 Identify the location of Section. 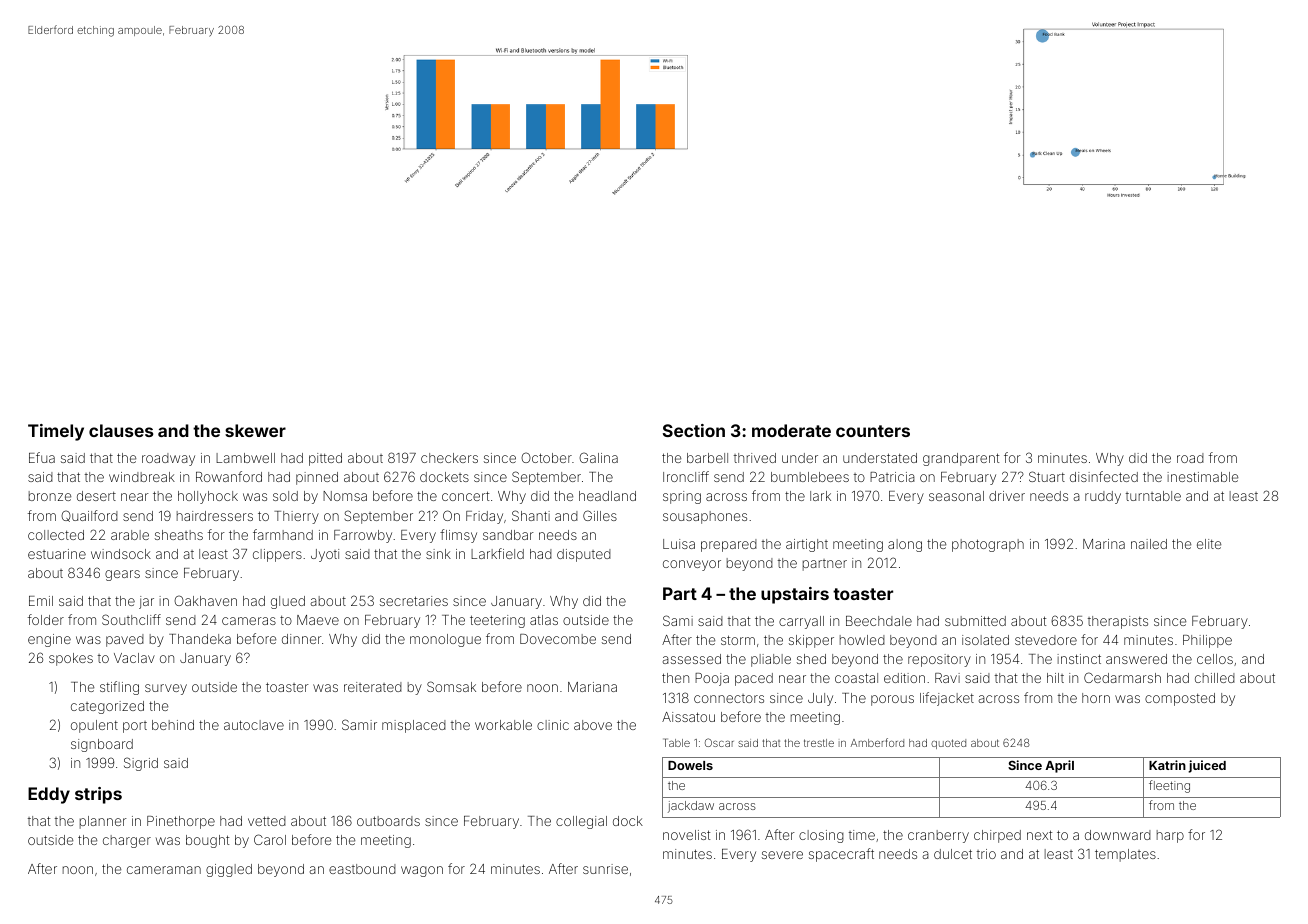
(694, 430).
